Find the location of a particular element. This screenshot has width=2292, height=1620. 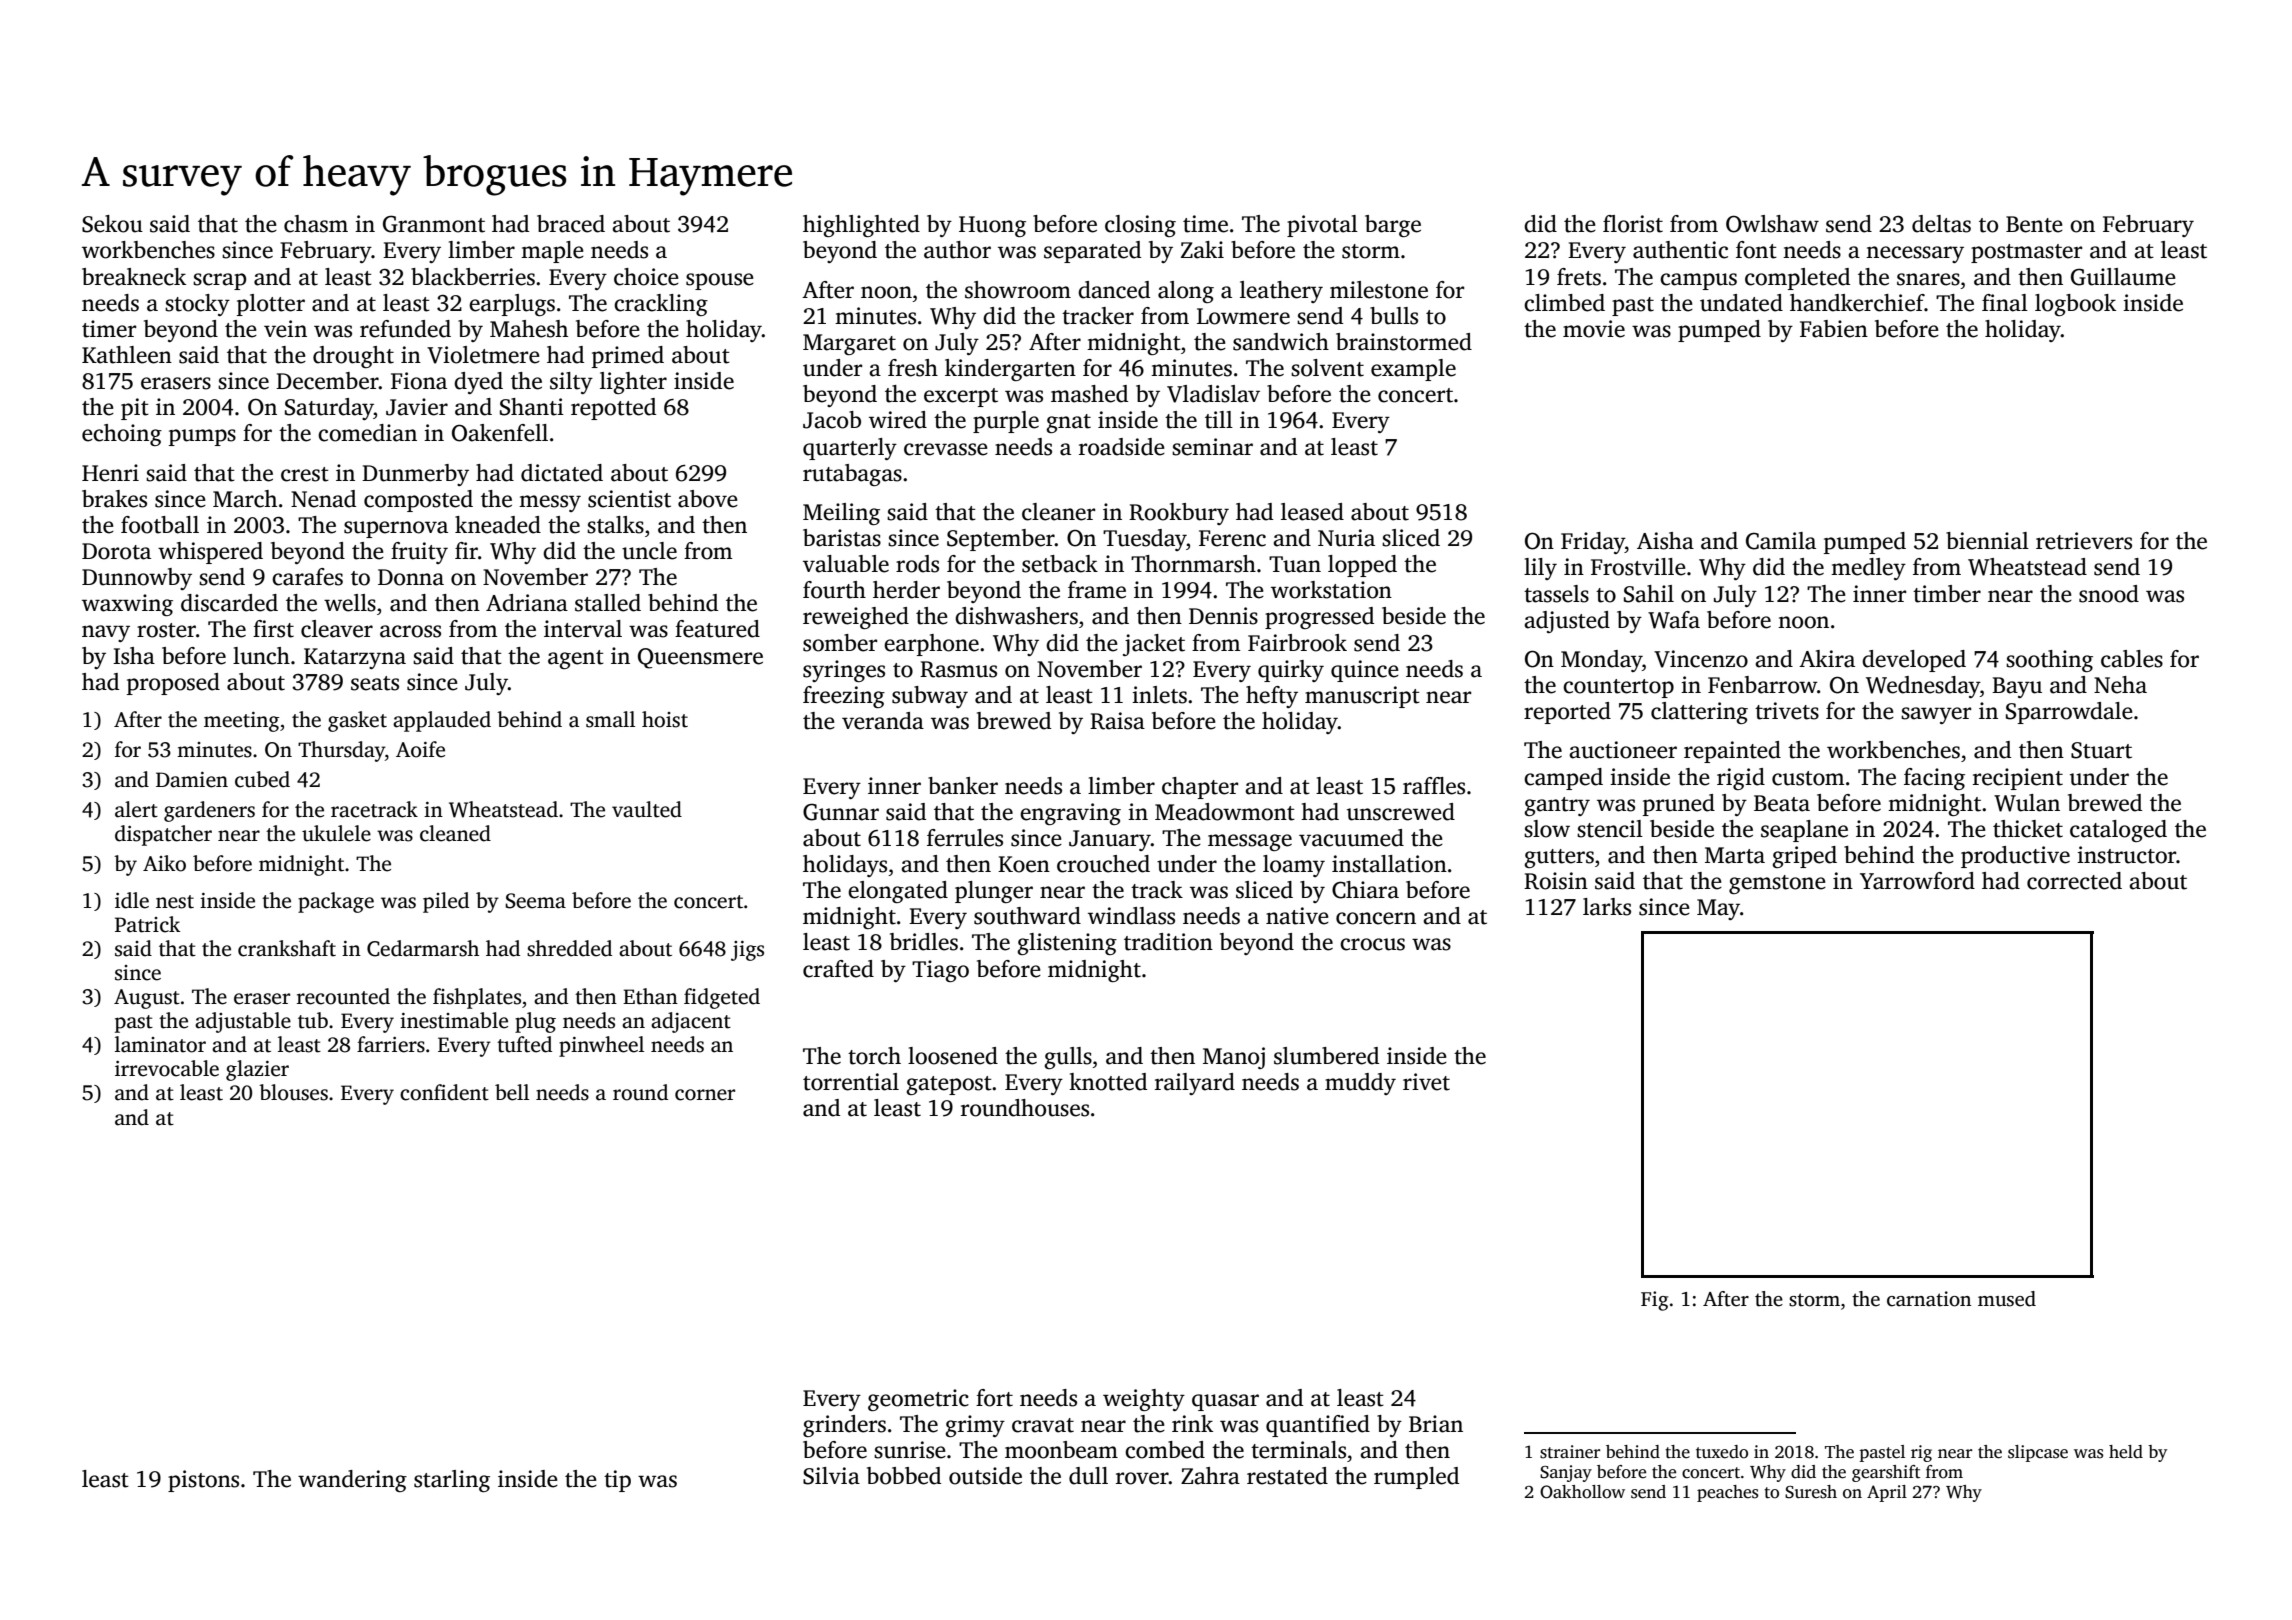

Bente is located at coordinates (2034, 224).
